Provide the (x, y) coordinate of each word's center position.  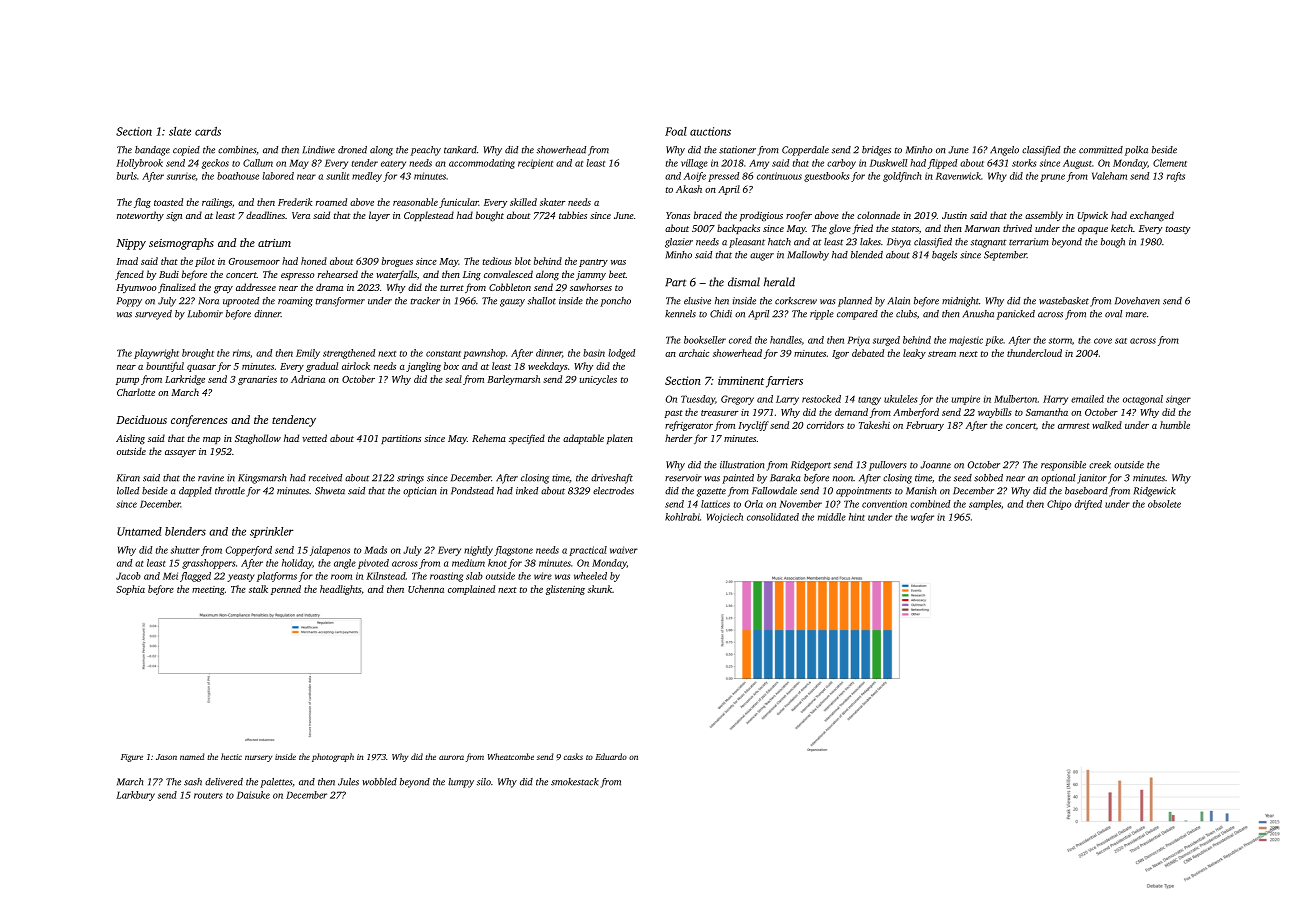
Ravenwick (958, 176)
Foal (676, 131)
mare (1136, 315)
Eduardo (611, 756)
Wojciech (725, 518)
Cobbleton (510, 287)
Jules (348, 782)
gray (223, 290)
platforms (277, 577)
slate (180, 131)
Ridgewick (1155, 492)
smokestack (575, 782)
